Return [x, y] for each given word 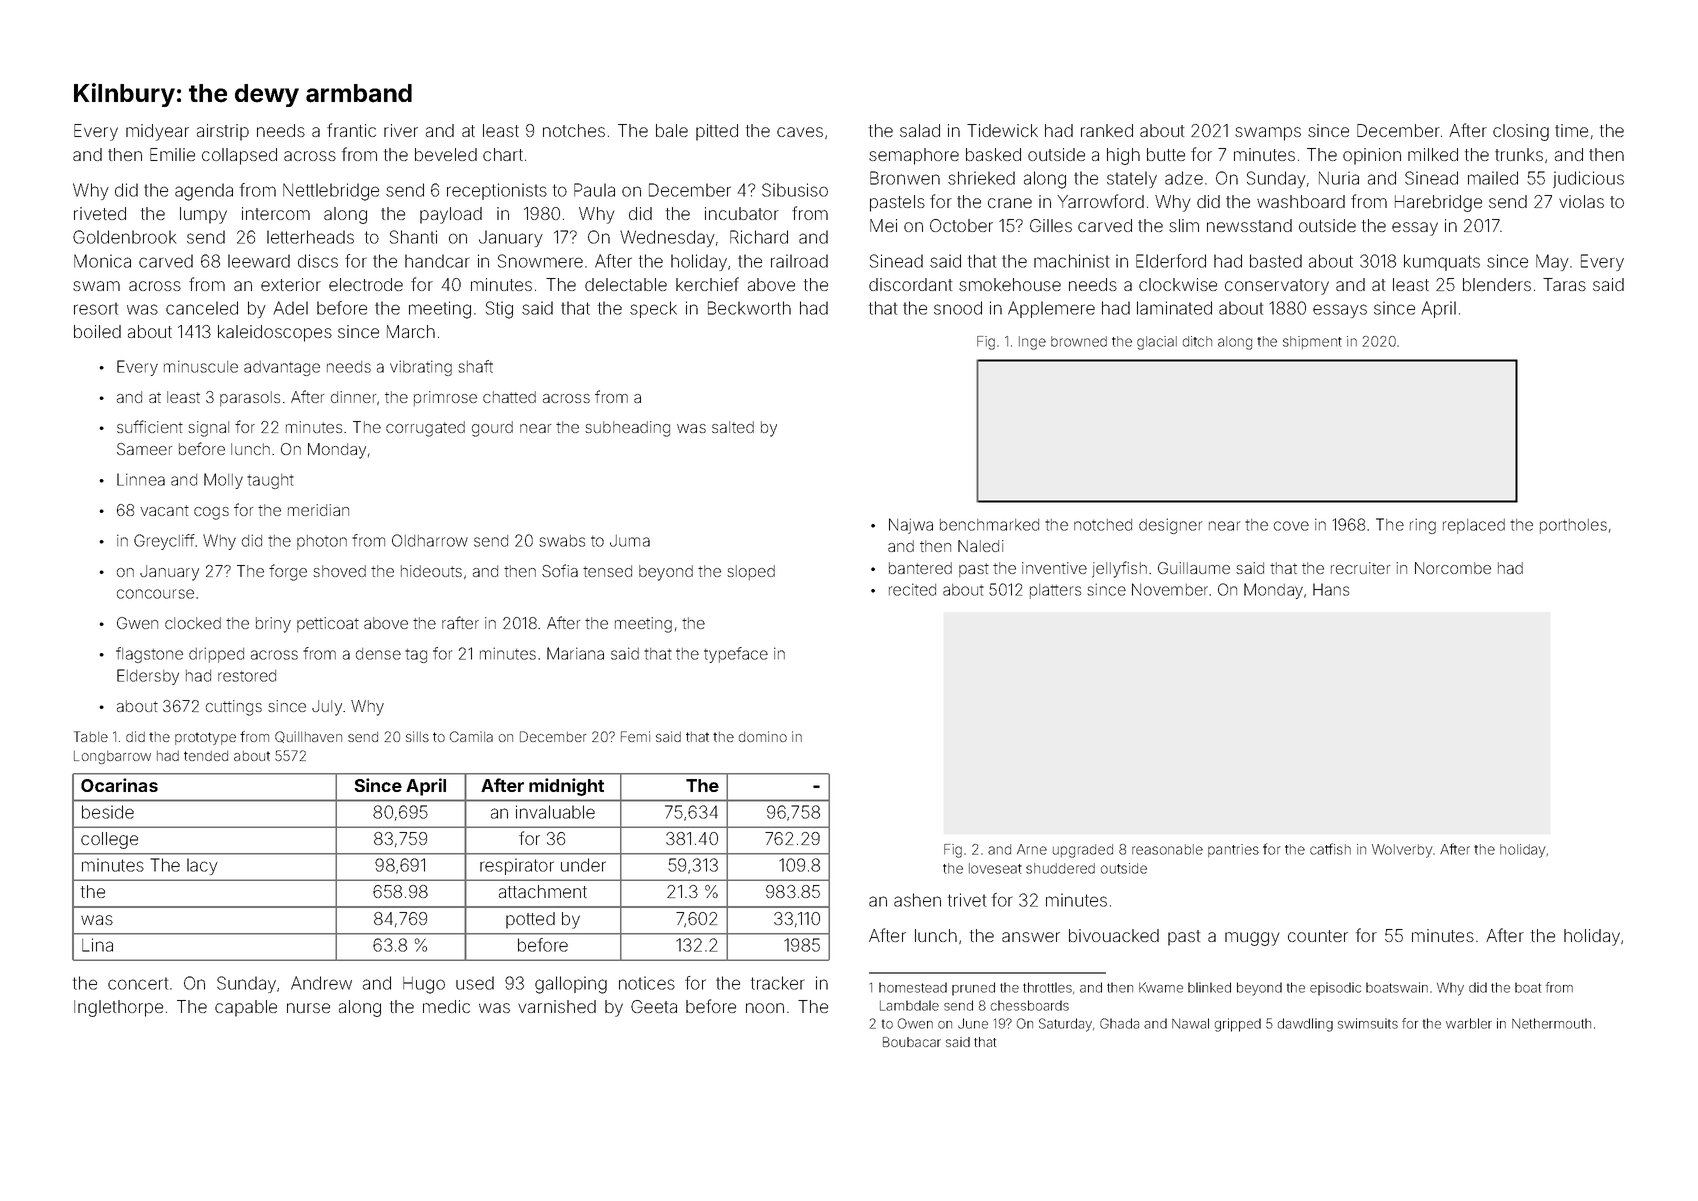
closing [1521, 132]
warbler [1469, 1023]
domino [763, 736]
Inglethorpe [118, 1008]
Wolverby [1402, 851]
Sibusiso [795, 190]
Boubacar [912, 1042]
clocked [193, 623]
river [401, 130]
